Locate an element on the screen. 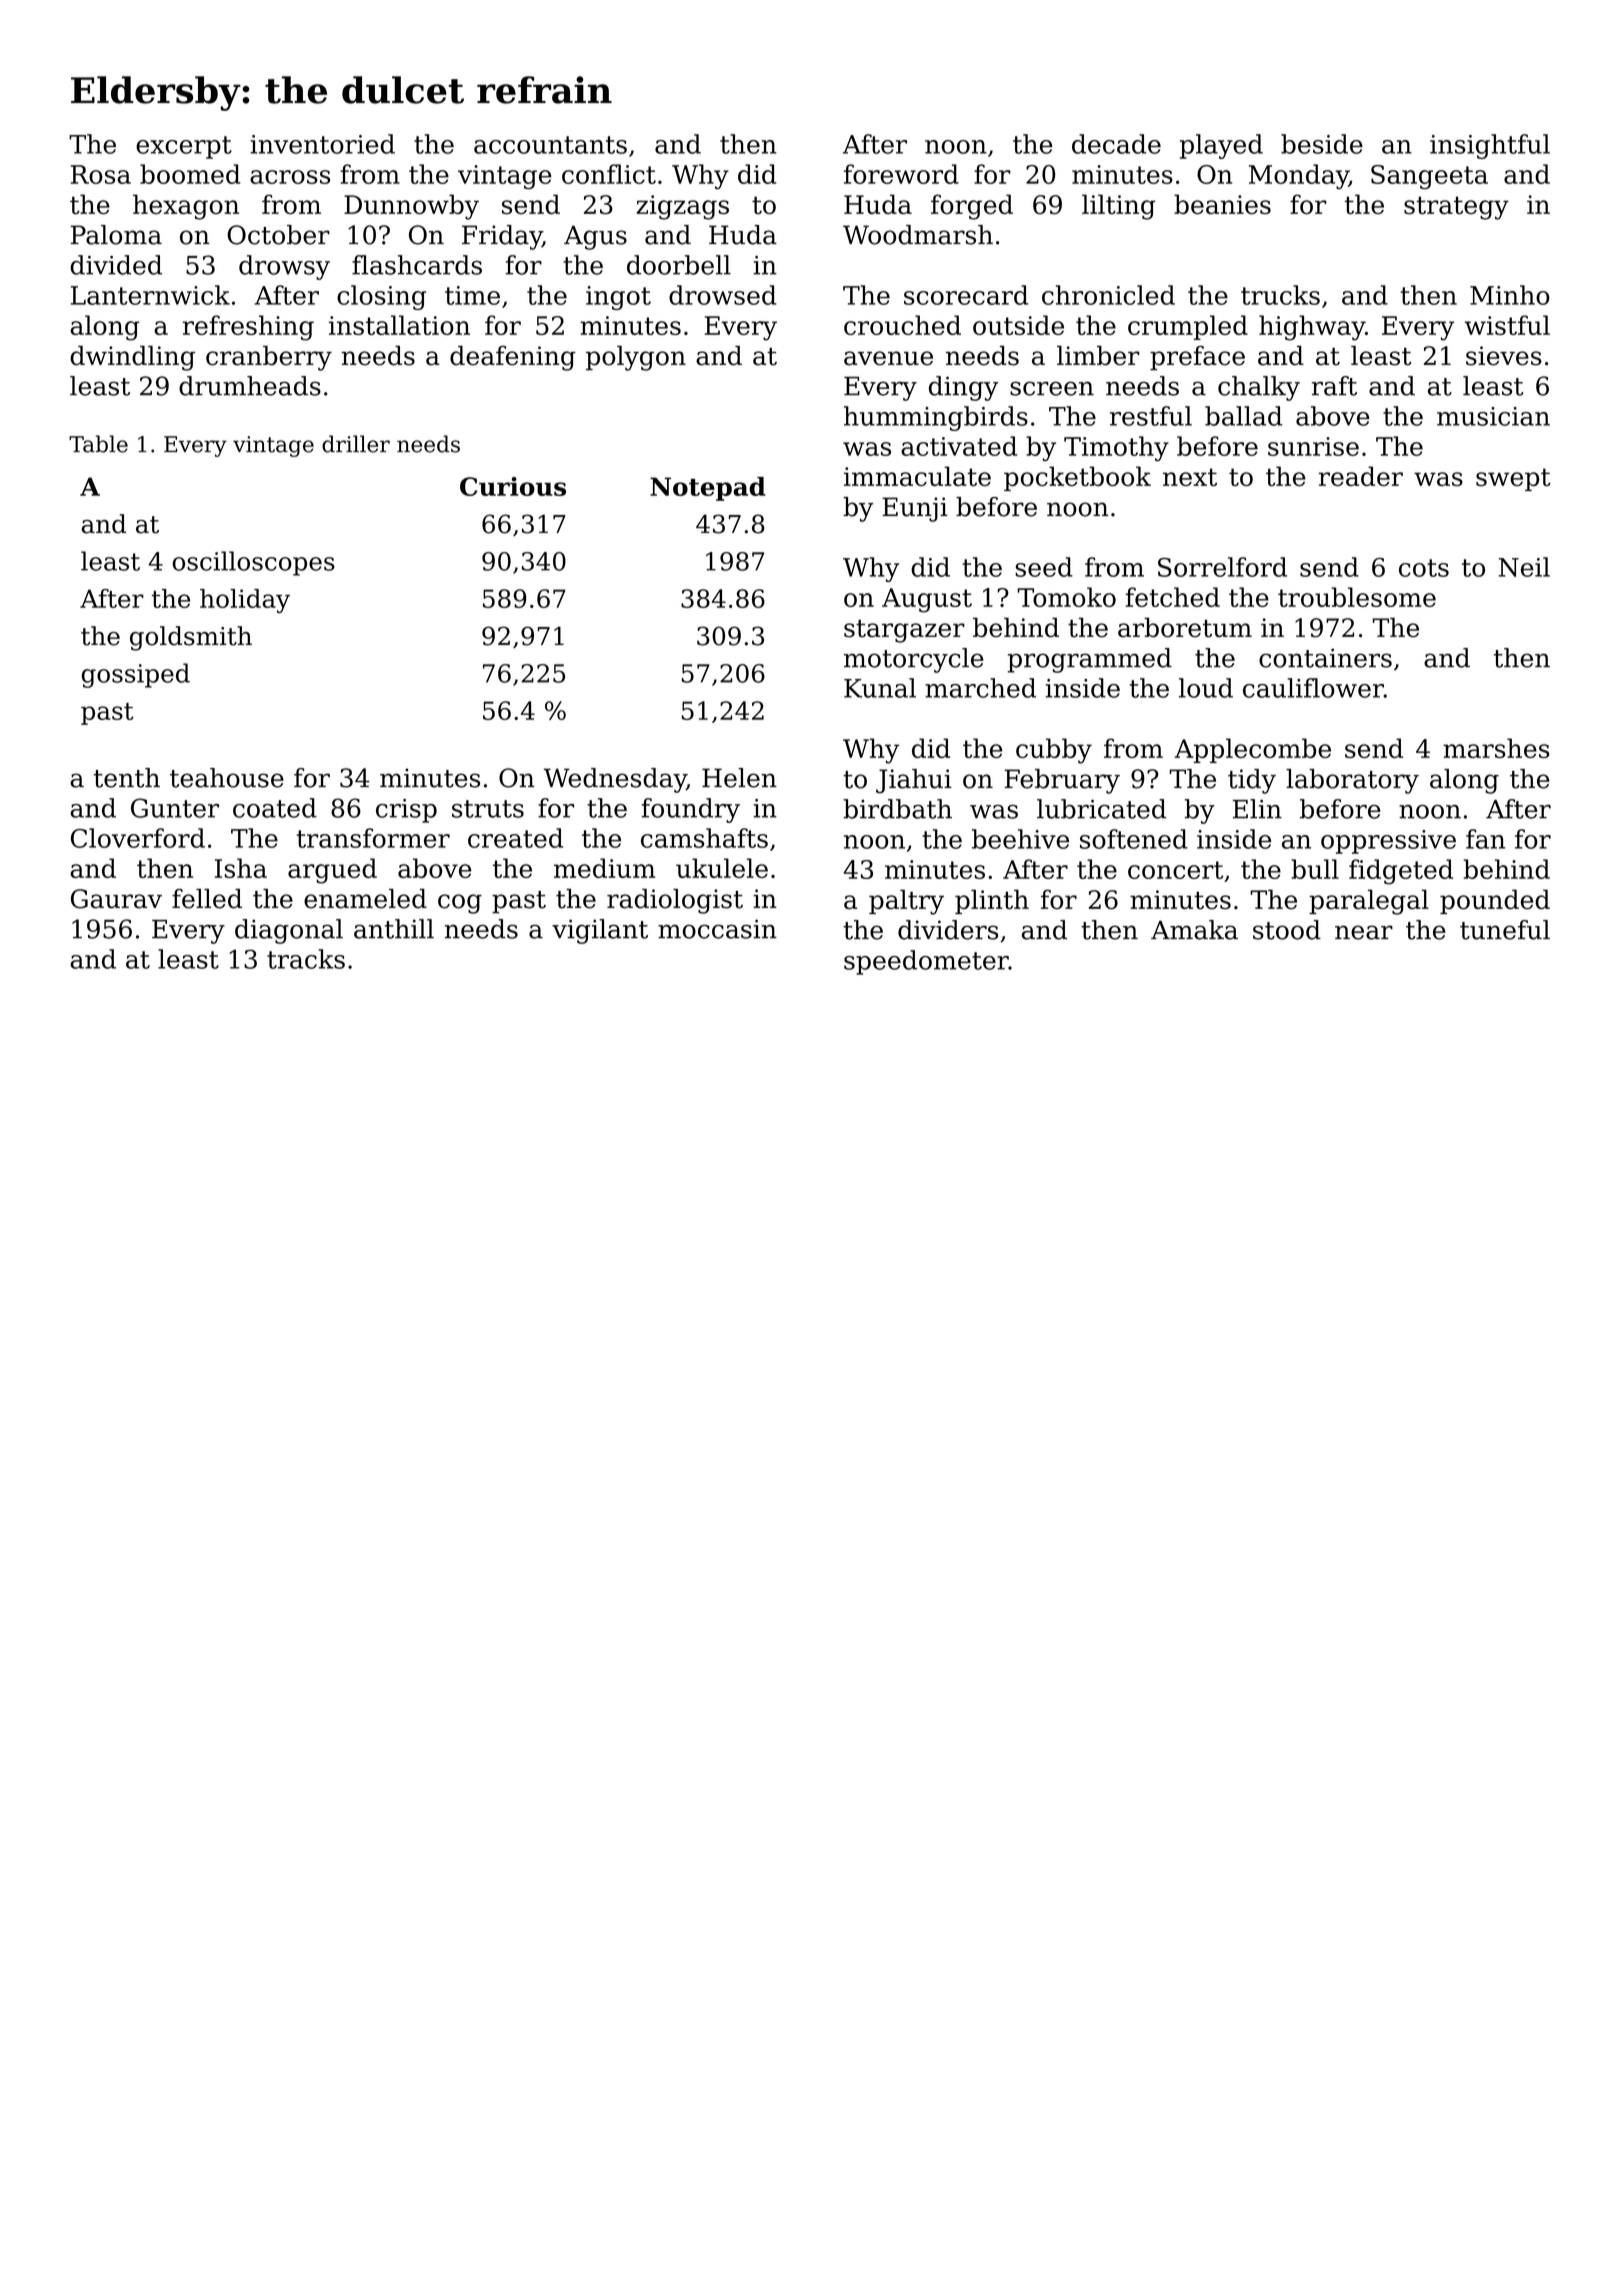  near is located at coordinates (1364, 932).
